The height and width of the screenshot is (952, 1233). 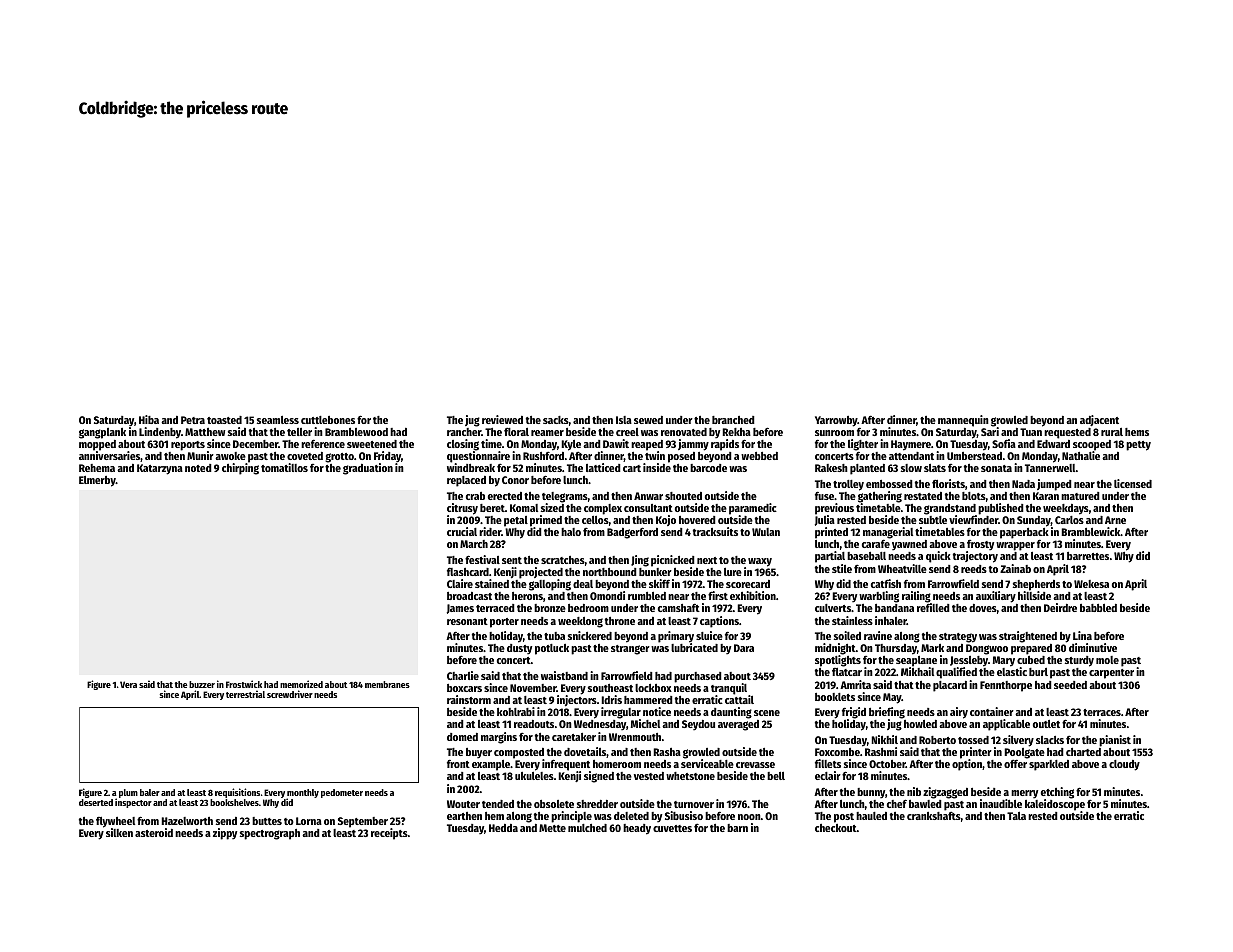 I want to click on toasted, so click(x=224, y=420).
